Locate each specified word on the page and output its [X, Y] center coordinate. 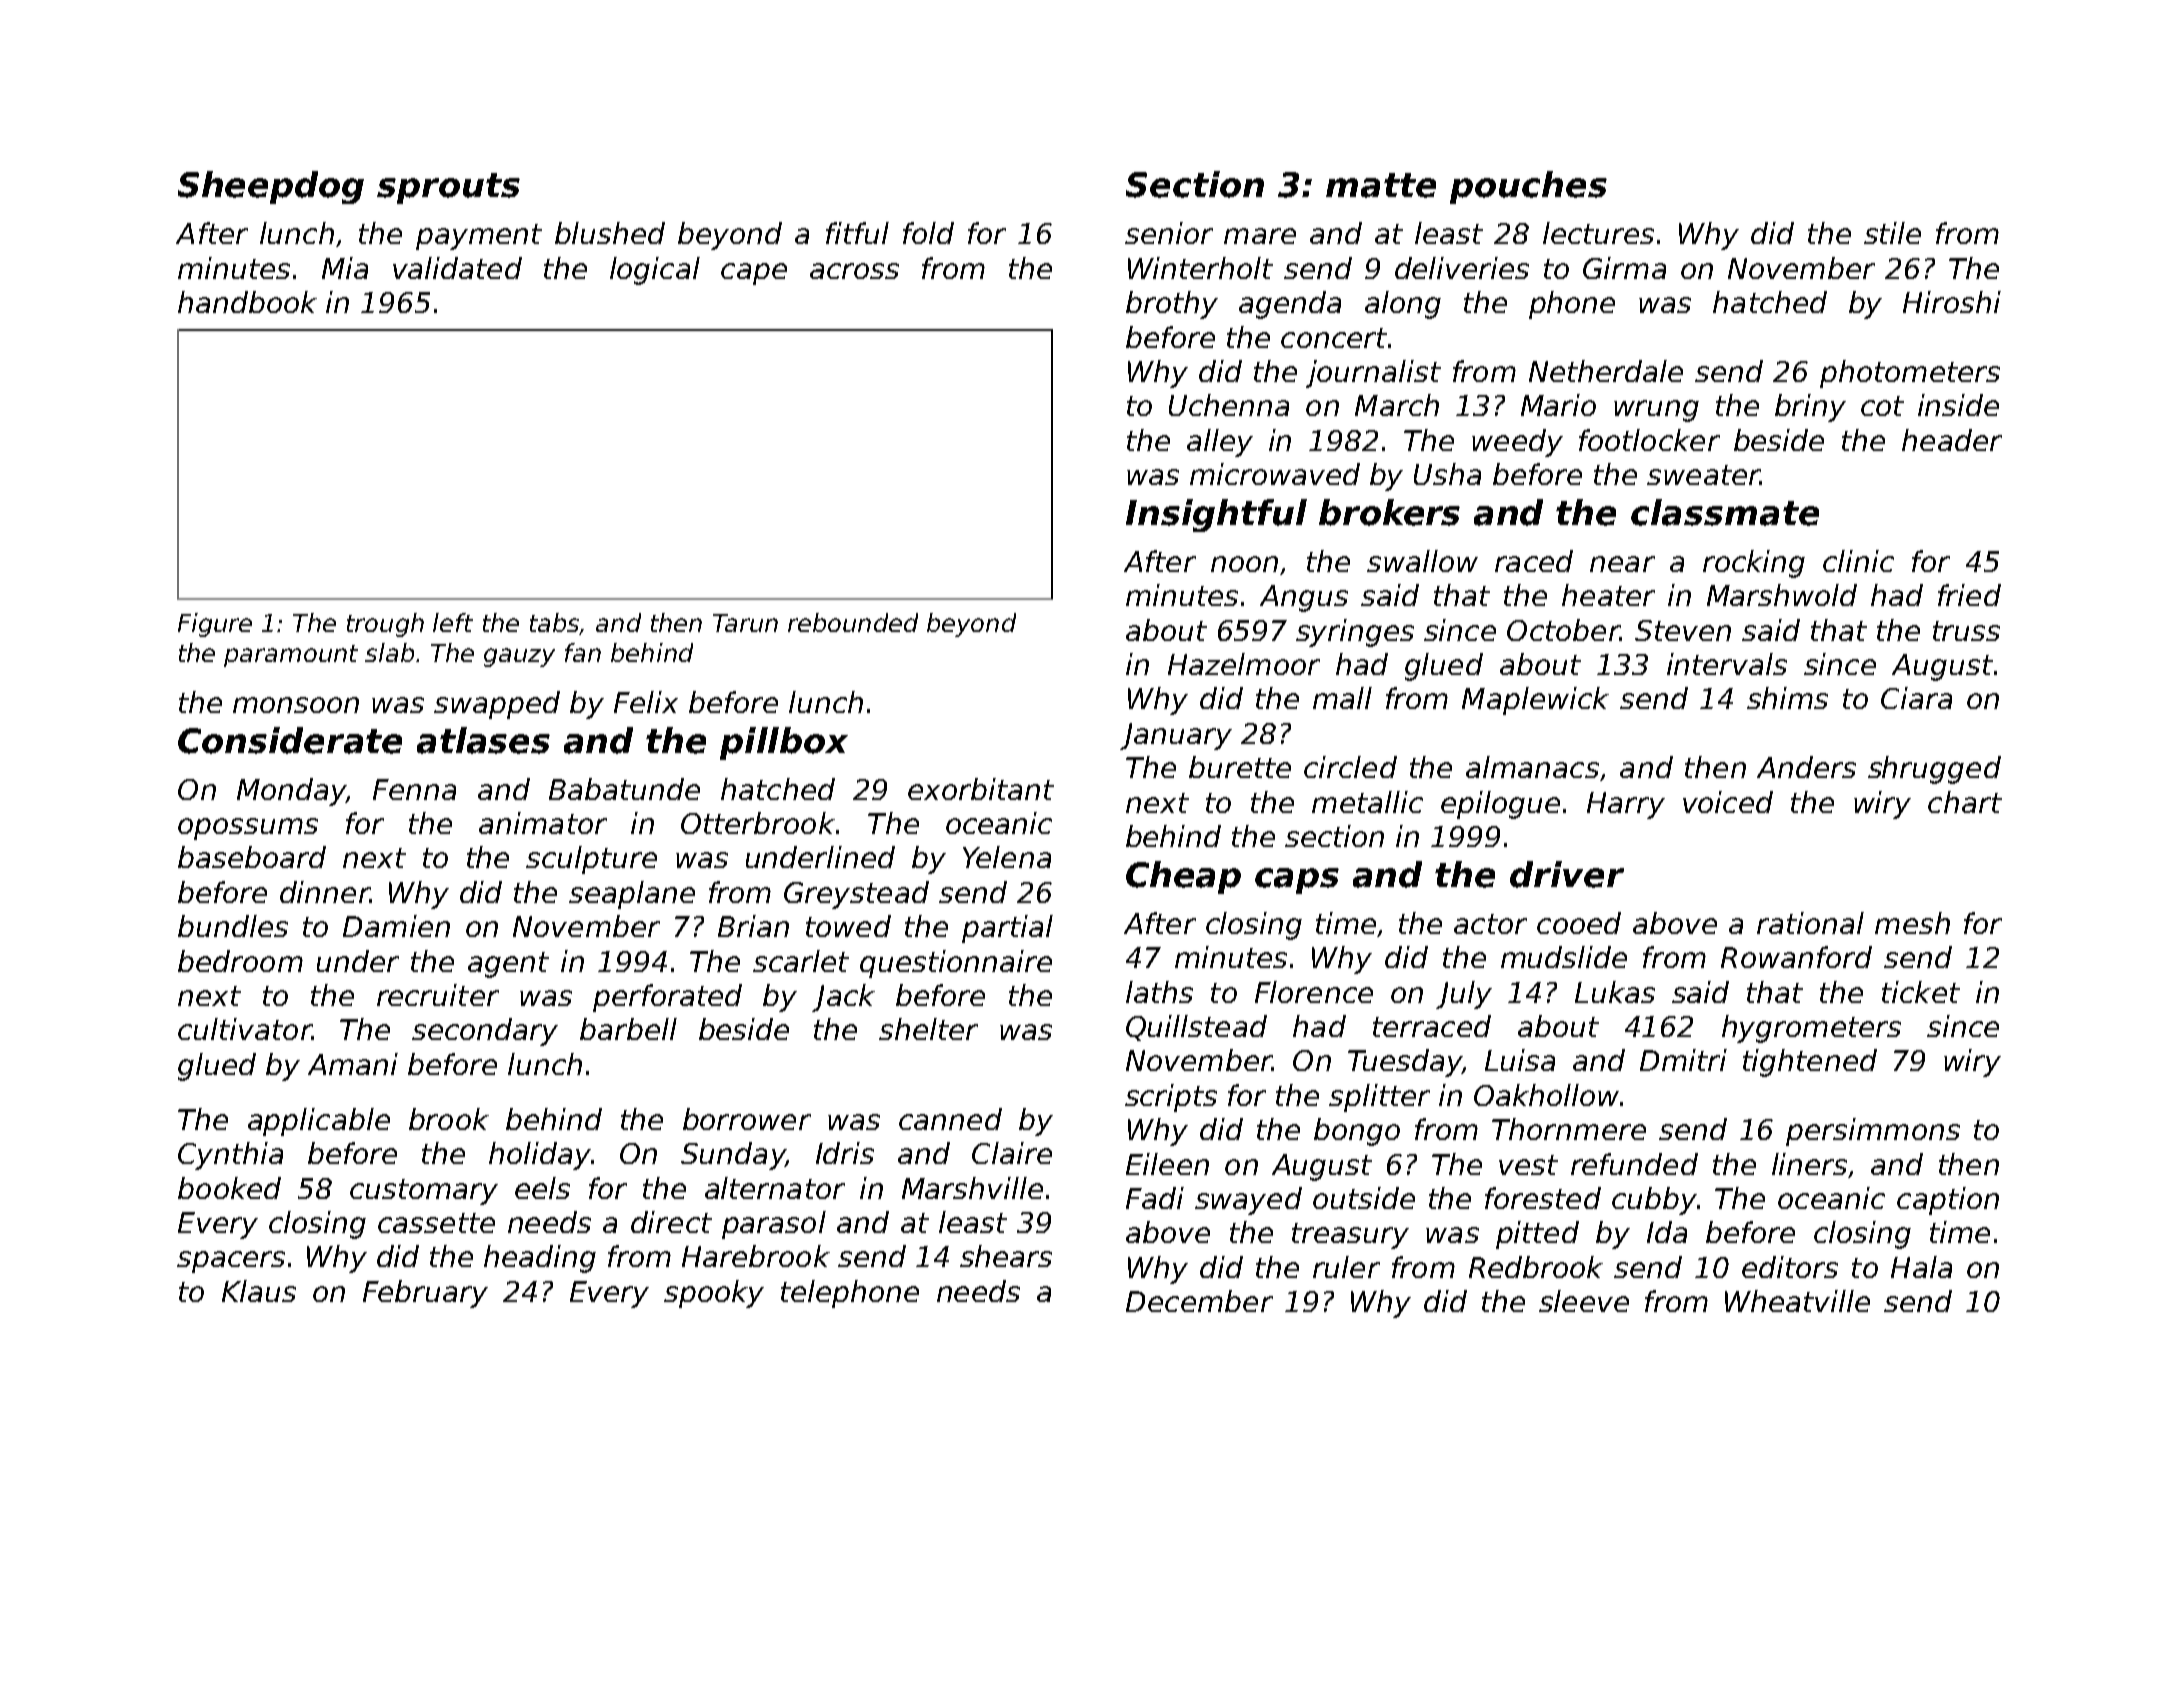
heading [540, 1259]
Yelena [1007, 857]
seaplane [632, 895]
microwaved [1275, 474]
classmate [1725, 512]
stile [1892, 233]
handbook [247, 302]
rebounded [853, 622]
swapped [497, 705]
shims [1787, 698]
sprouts [448, 188]
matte [1381, 185]
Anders [1806, 767]
